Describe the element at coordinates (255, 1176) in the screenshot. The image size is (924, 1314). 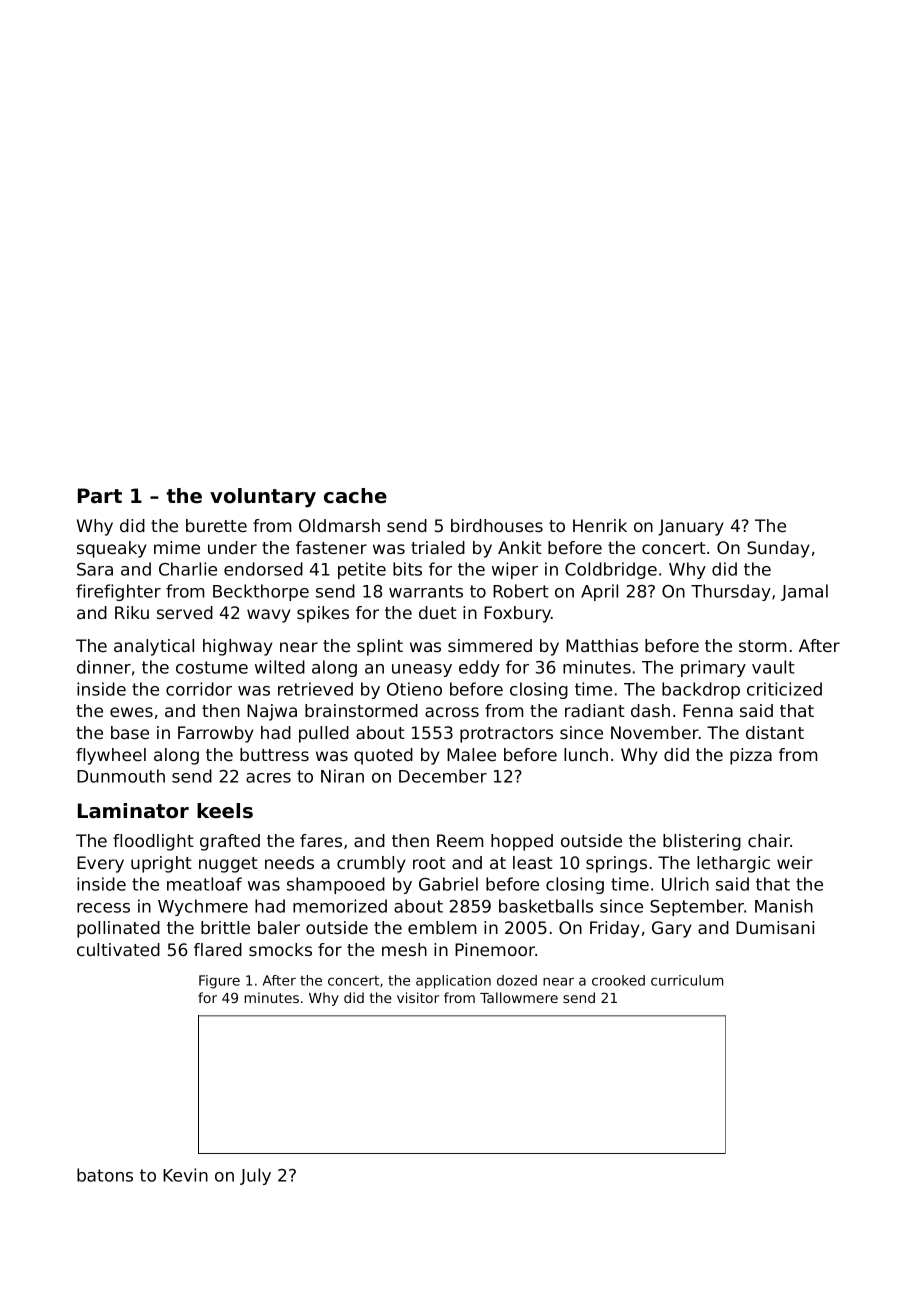
I see `July` at that location.
